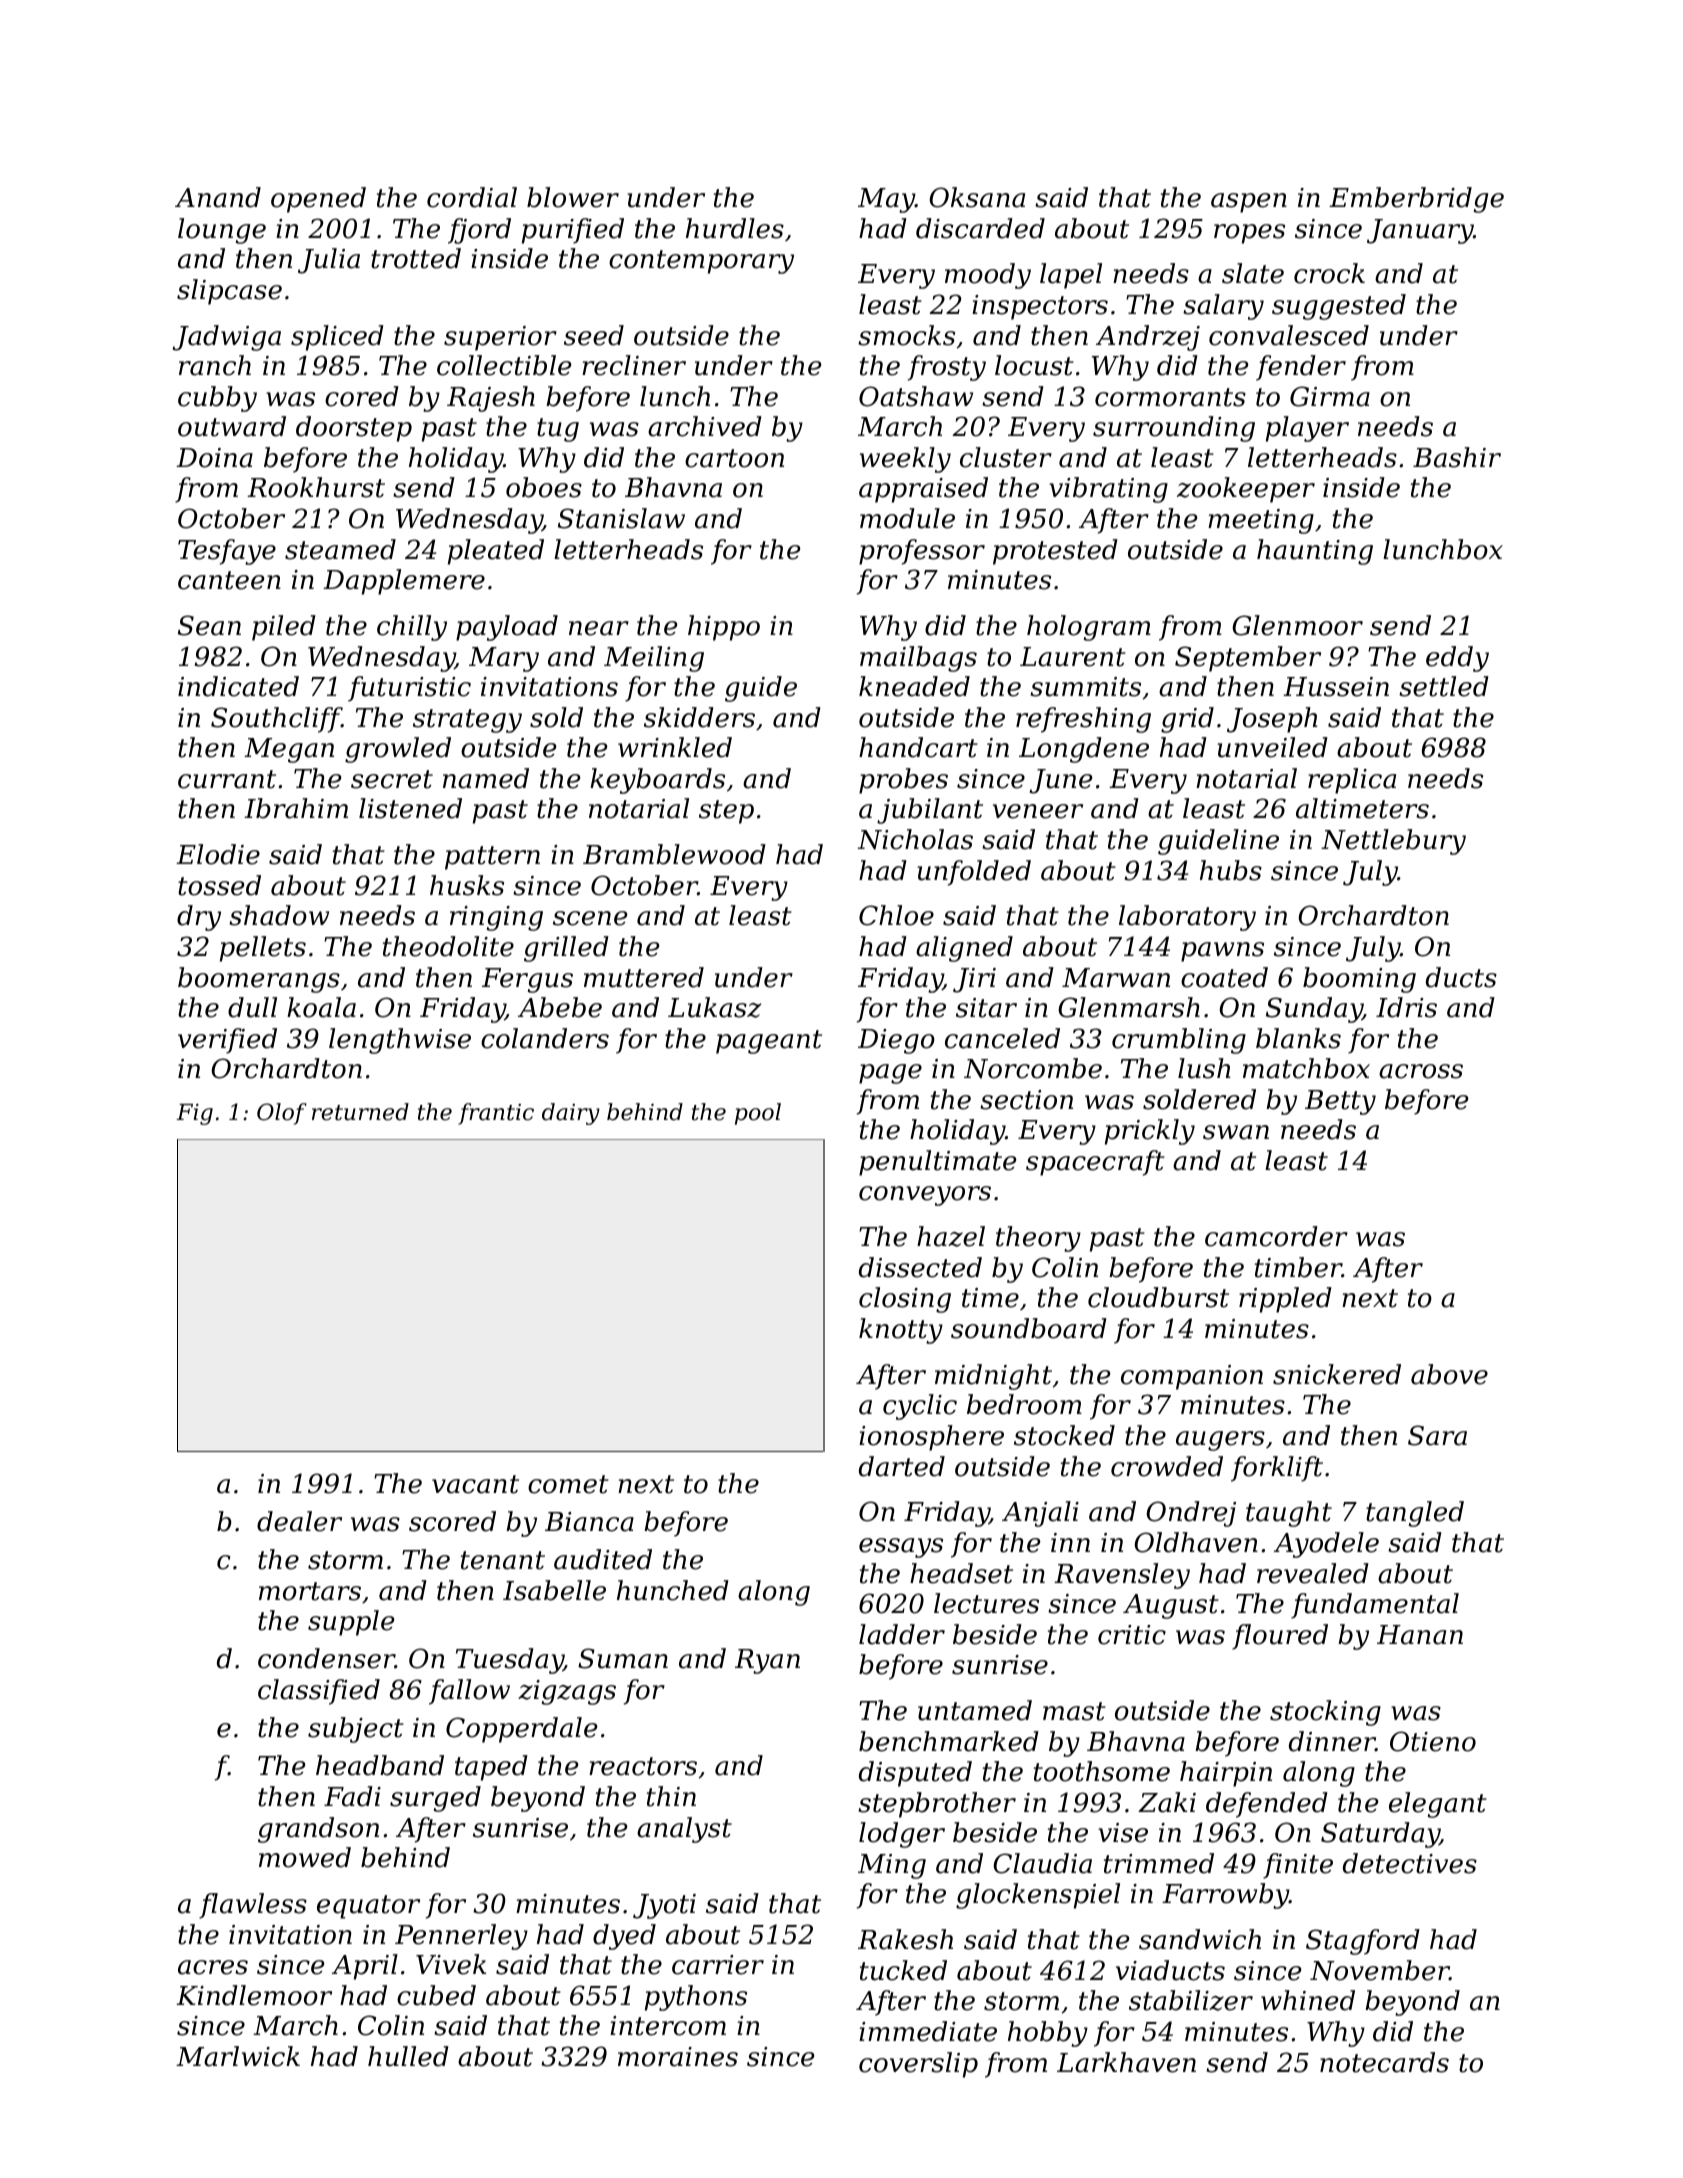 The width and height of the document is (1683, 2178). I want to click on cordial, so click(472, 197).
